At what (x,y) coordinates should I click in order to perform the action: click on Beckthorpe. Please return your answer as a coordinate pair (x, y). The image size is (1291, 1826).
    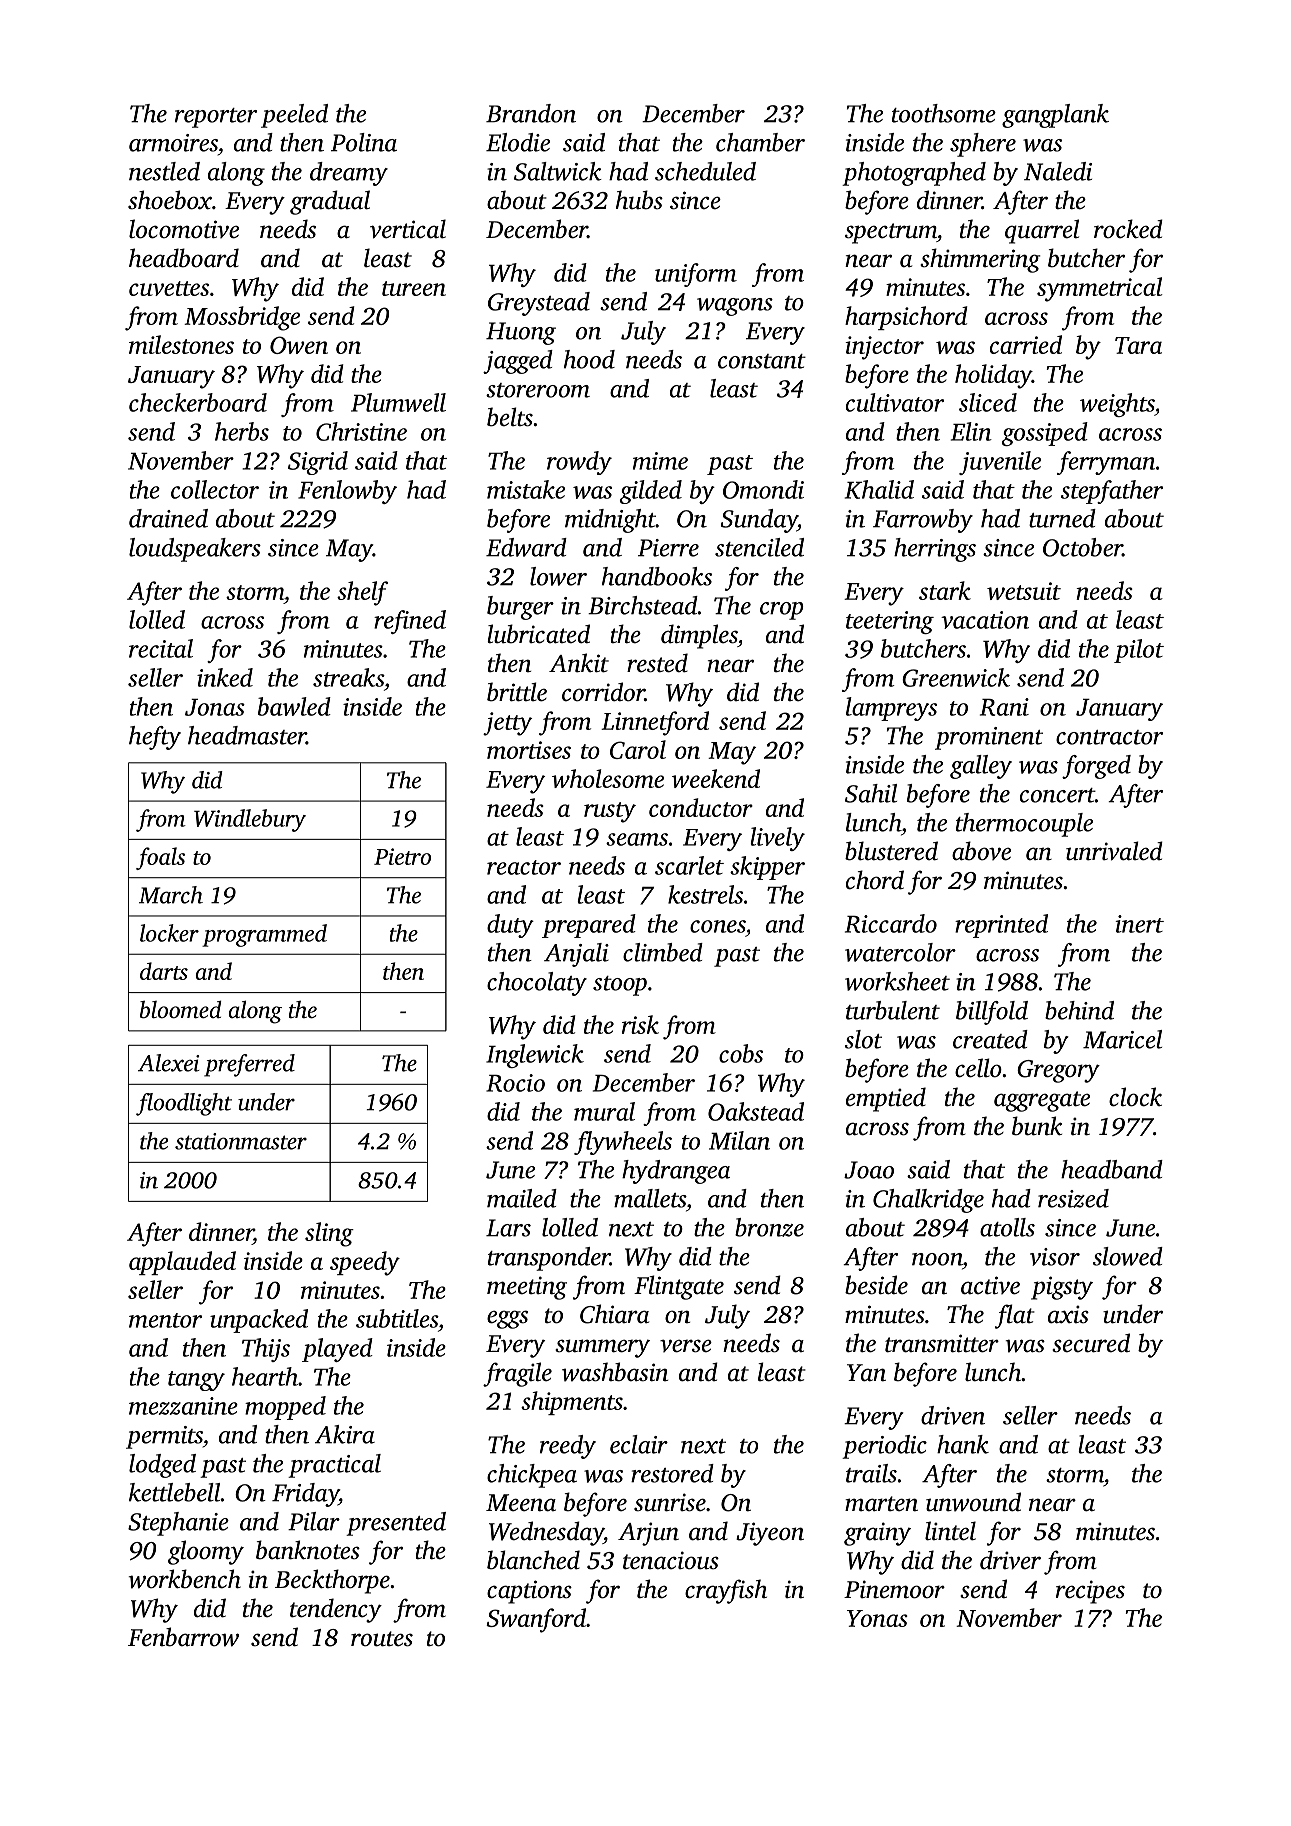
    Looking at the image, I should click on (332, 1581).
